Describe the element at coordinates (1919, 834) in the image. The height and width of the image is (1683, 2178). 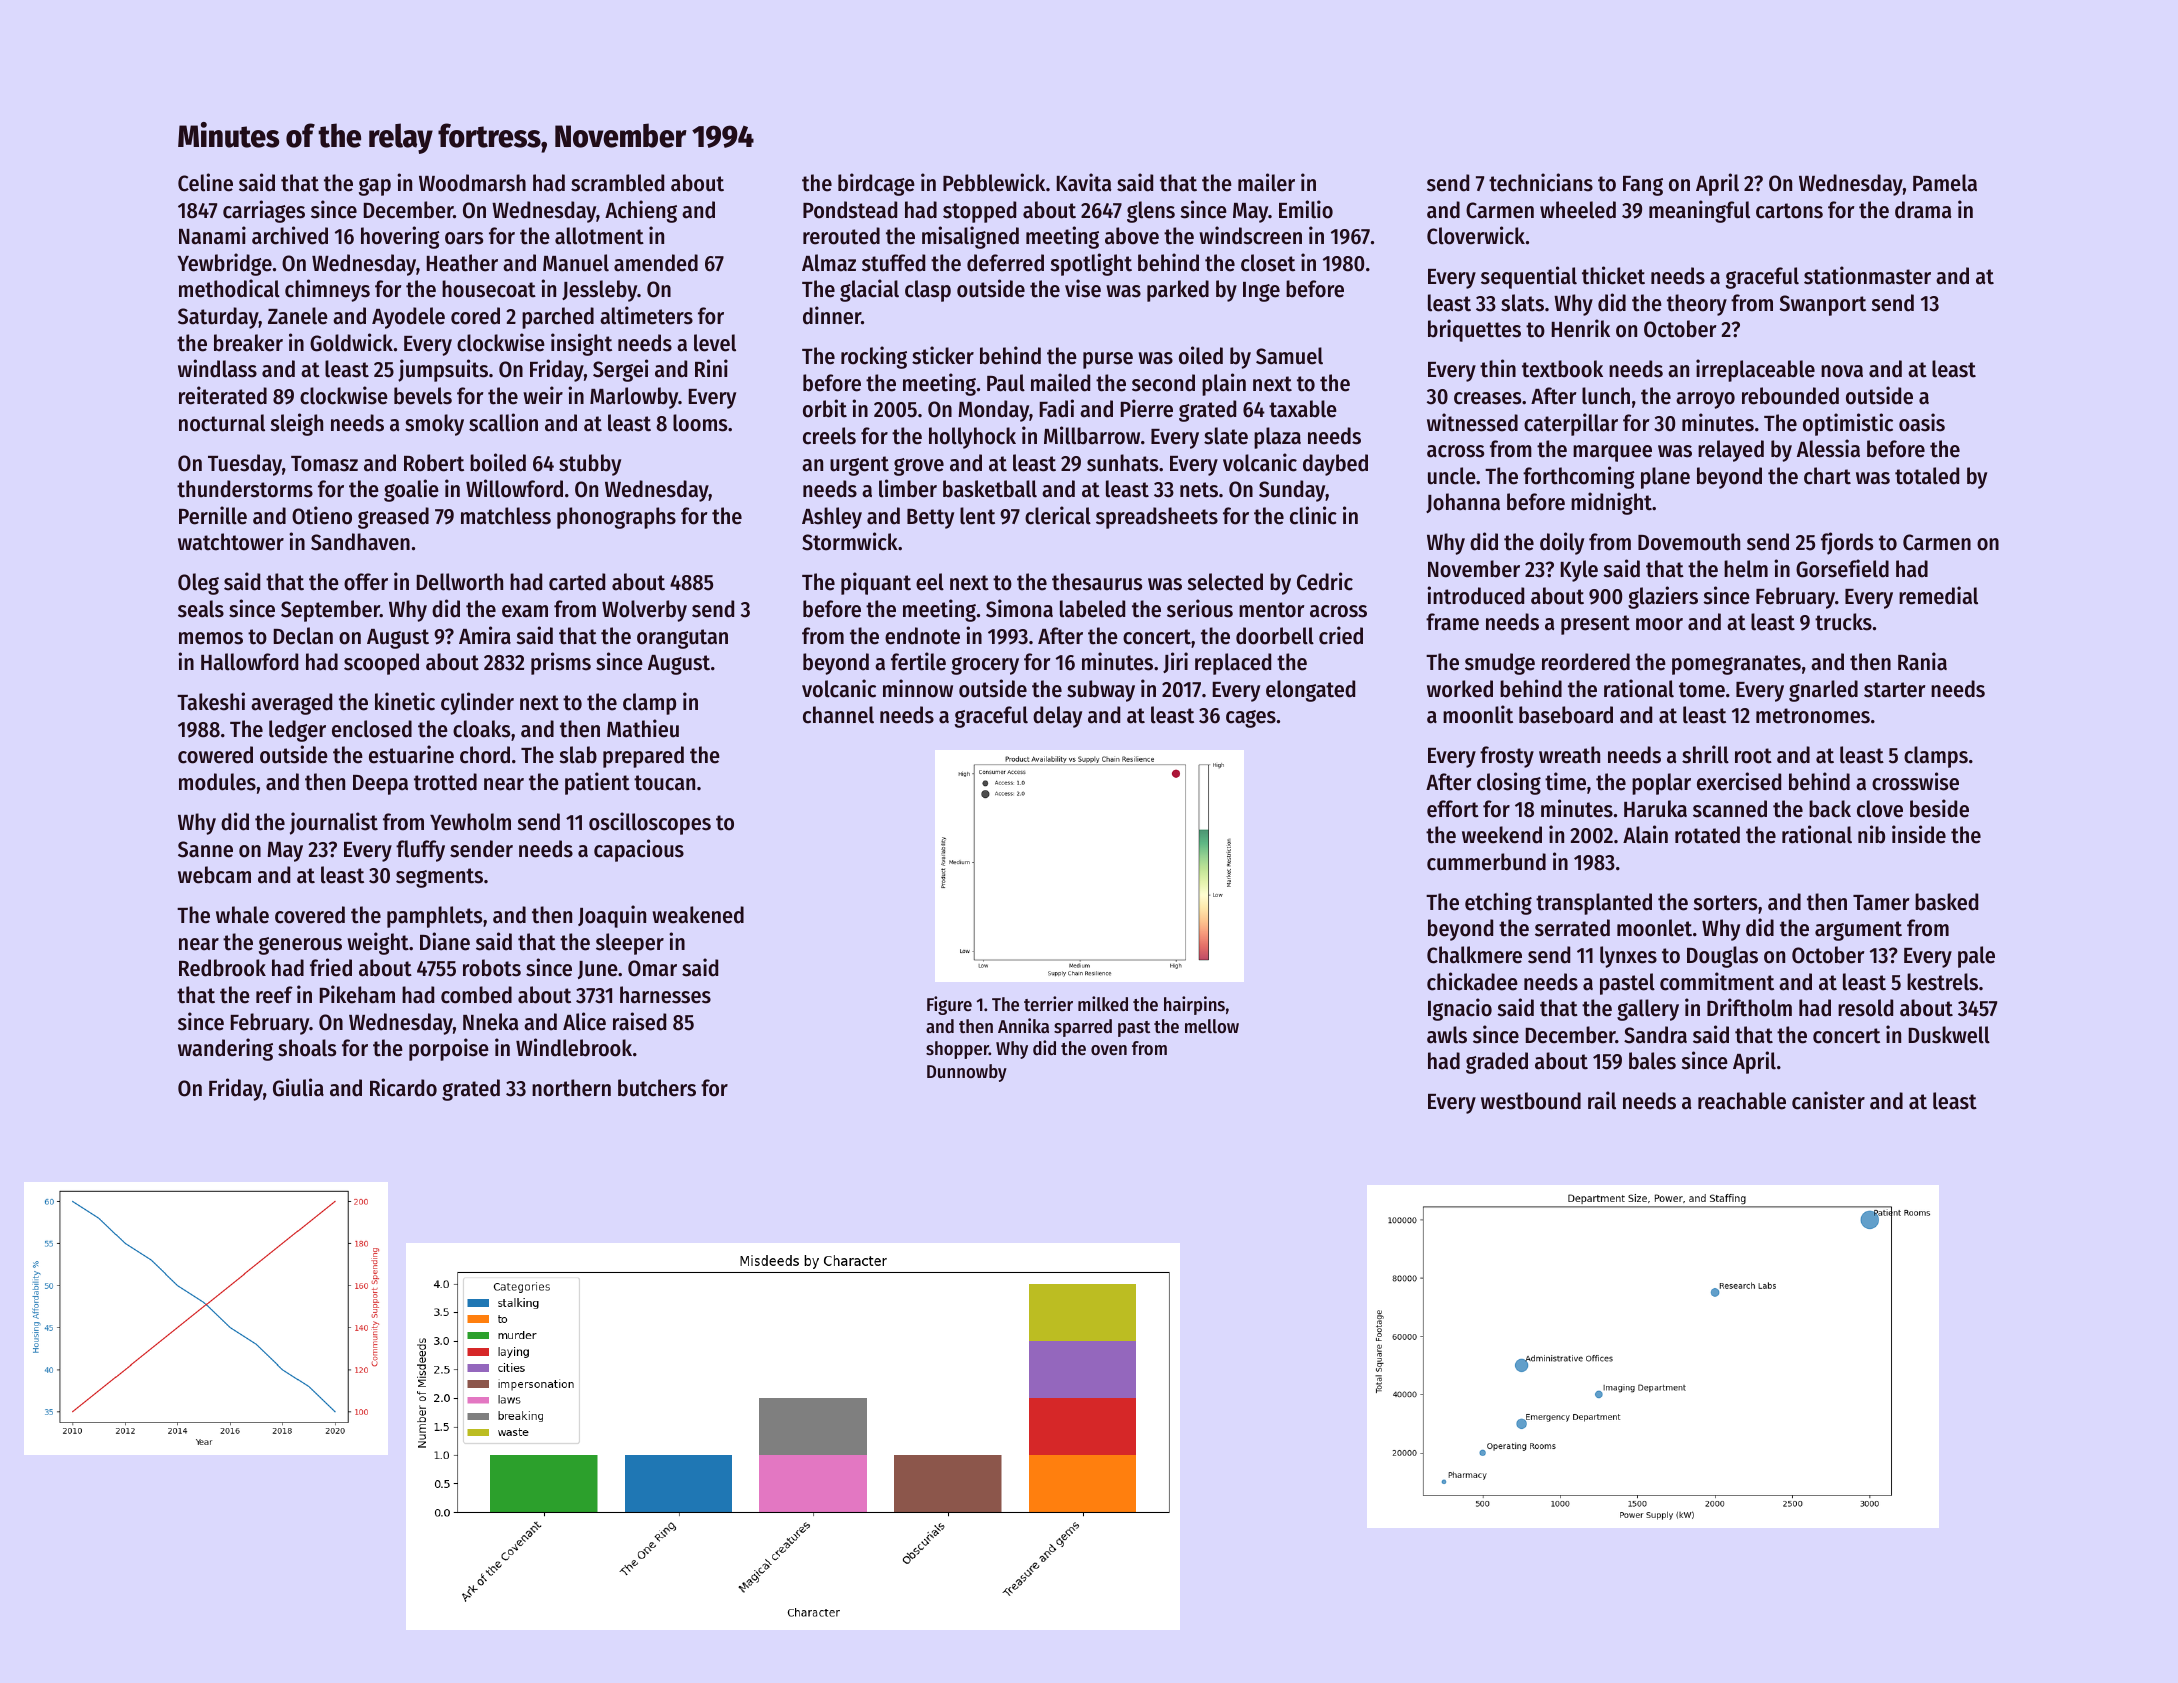
I see `inside` at that location.
